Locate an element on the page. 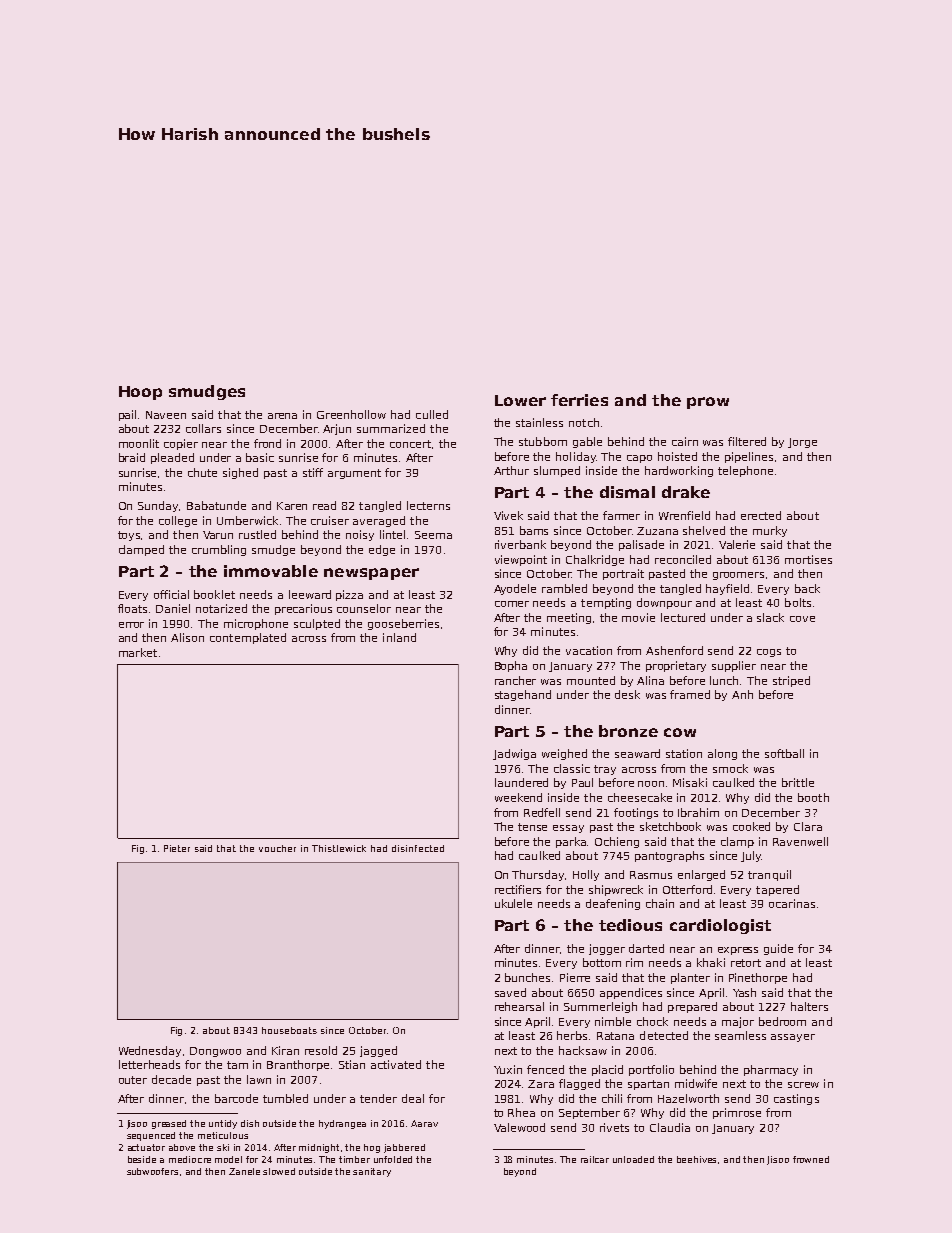 The width and height of the document is (952, 1233). cove is located at coordinates (802, 619).
